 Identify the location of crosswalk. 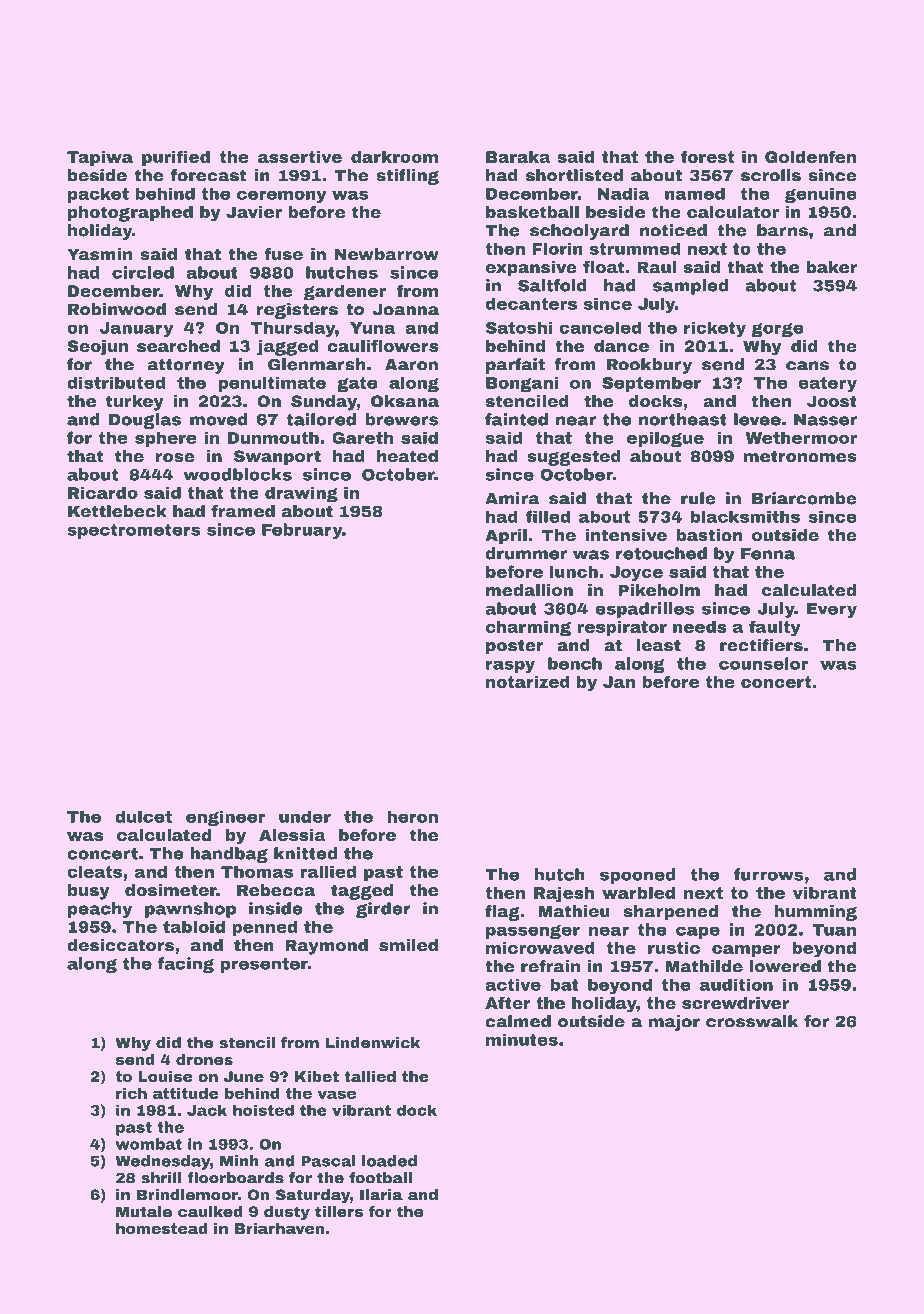
(752, 1021).
